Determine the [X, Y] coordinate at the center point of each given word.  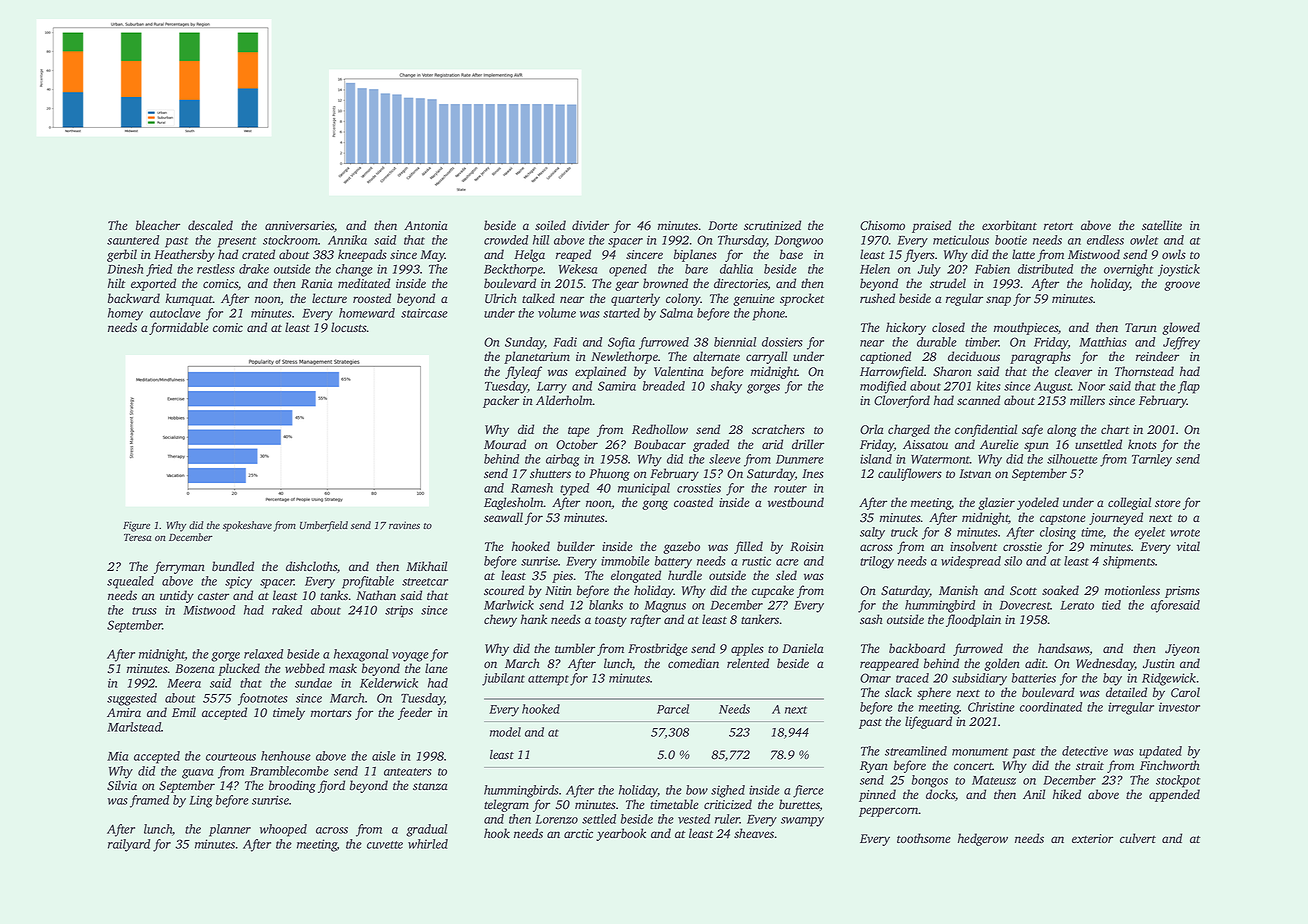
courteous [231, 757]
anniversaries [299, 225]
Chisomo [882, 225]
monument [980, 752]
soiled [550, 225]
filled [748, 547]
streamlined [916, 751]
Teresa [137, 537]
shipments [1129, 562]
